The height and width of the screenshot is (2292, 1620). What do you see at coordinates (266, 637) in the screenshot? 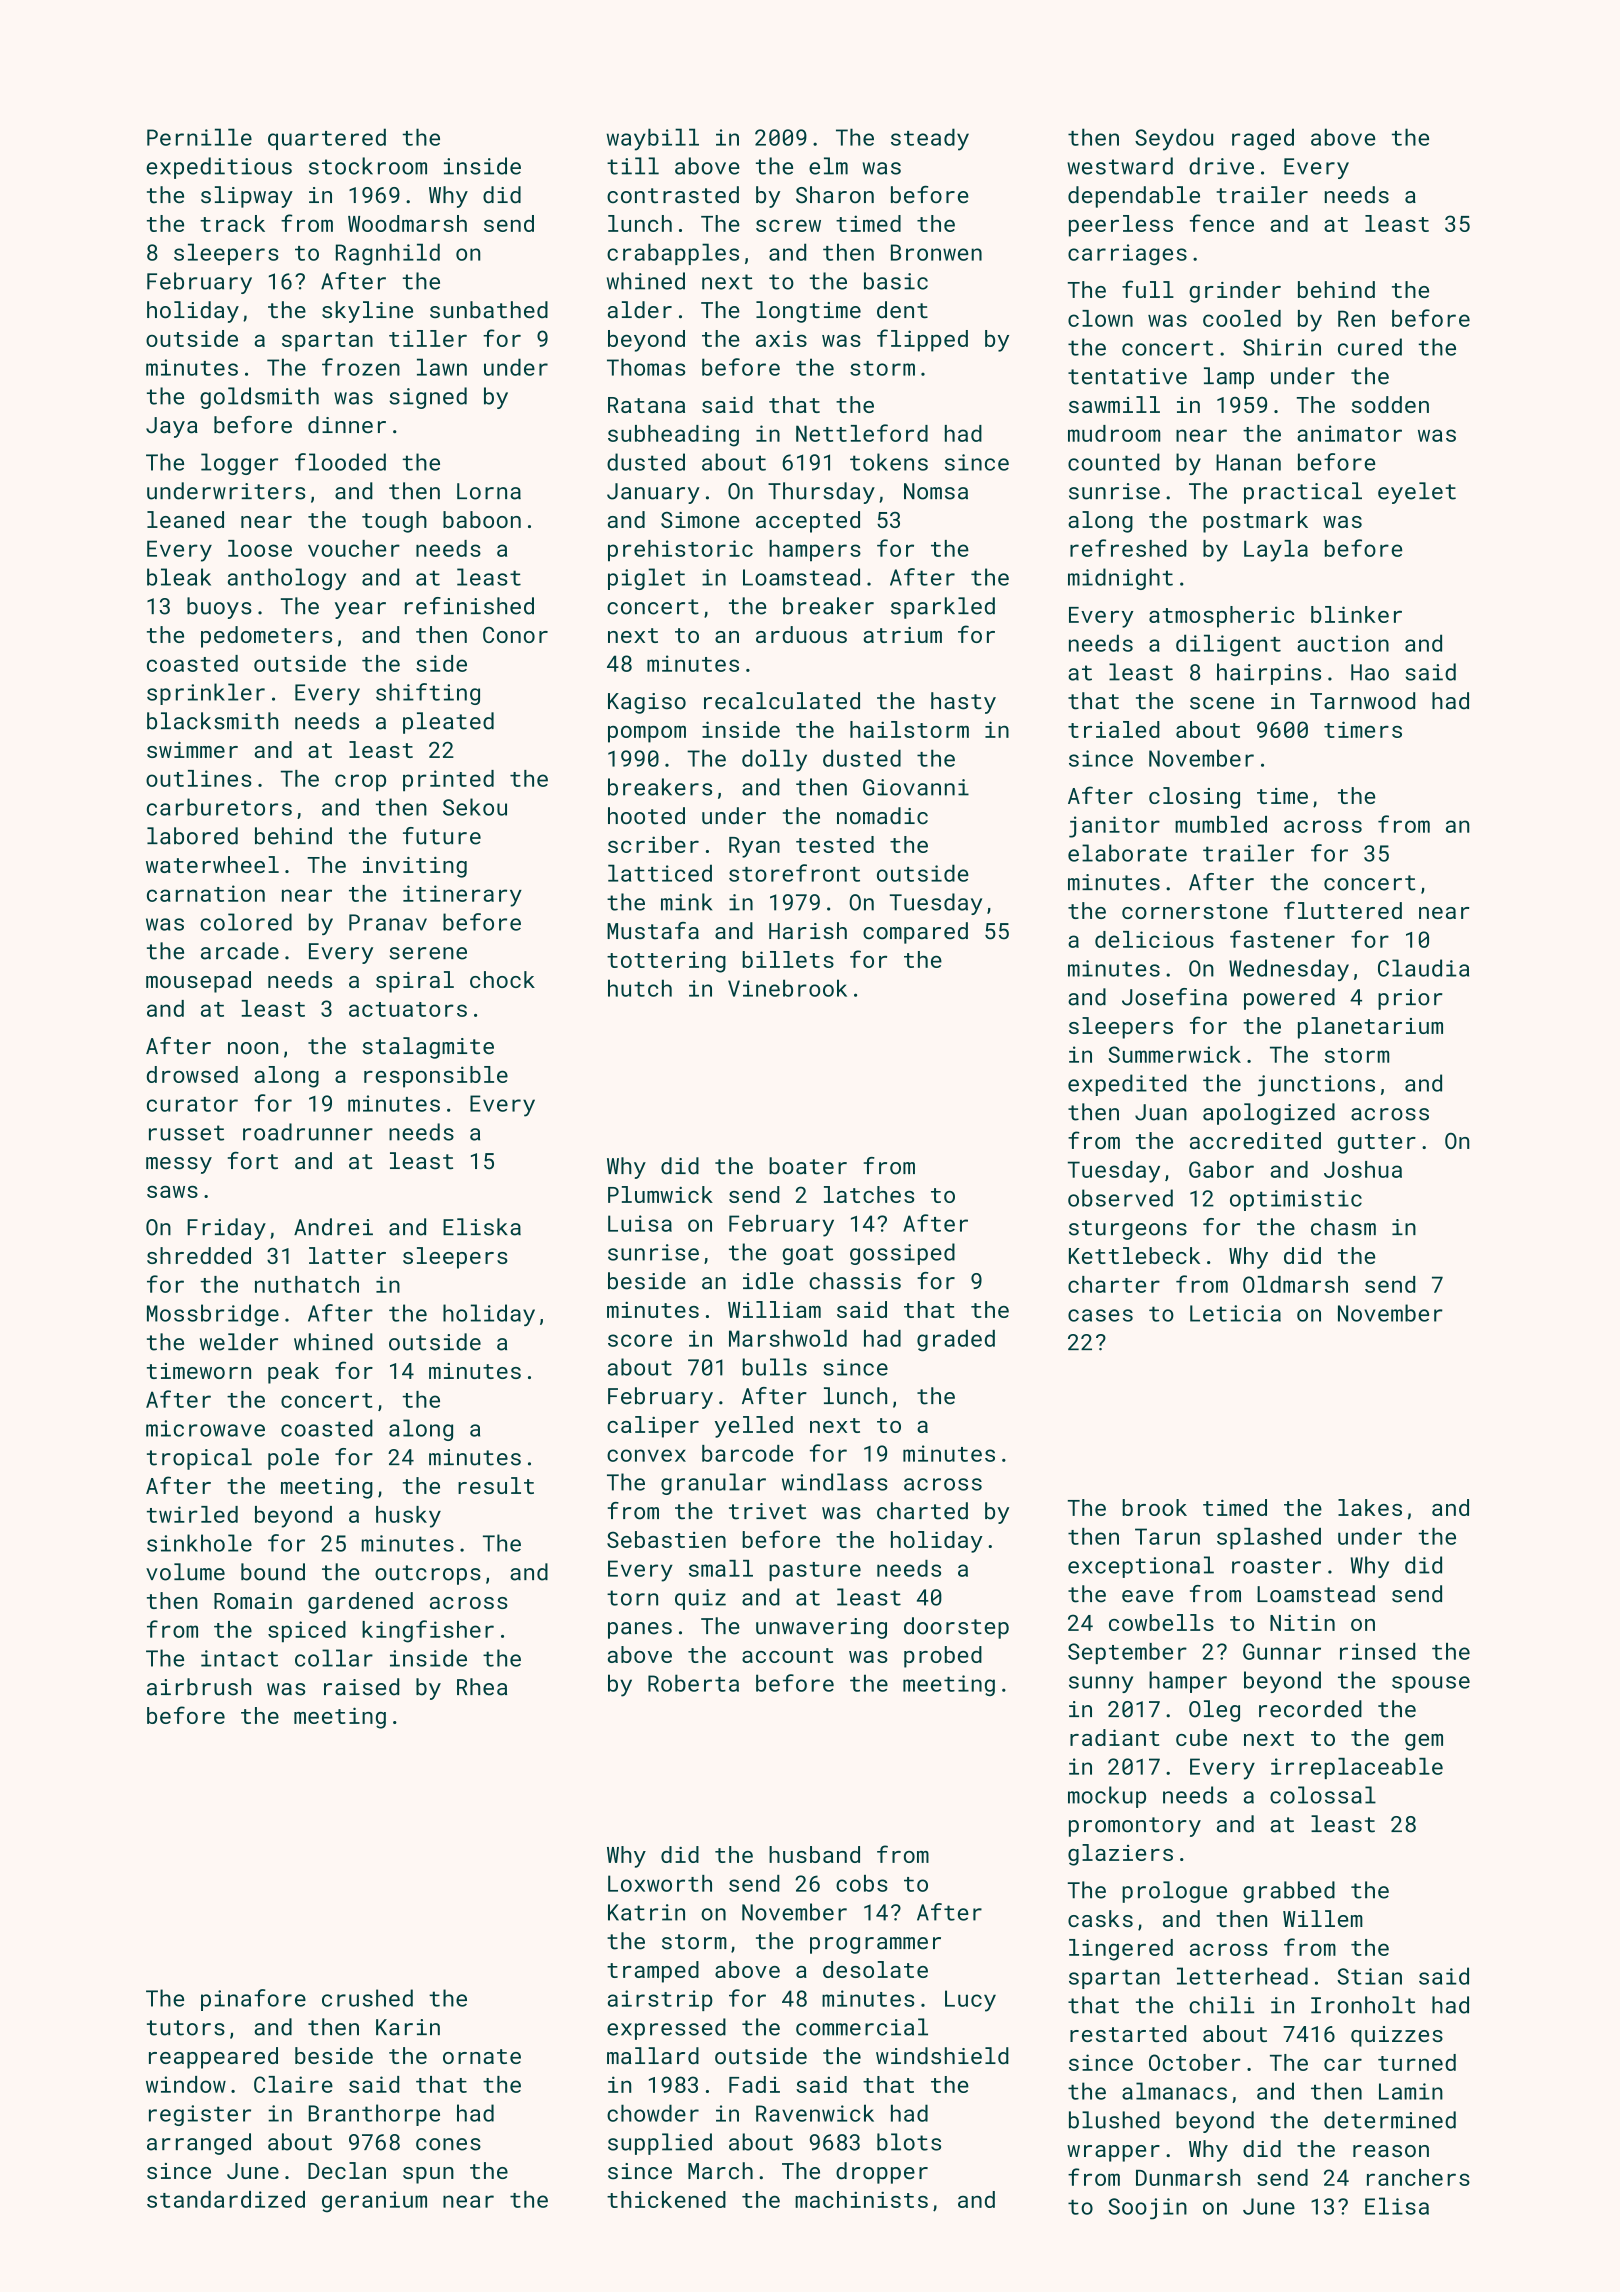
I see `pedometers` at bounding box center [266, 637].
